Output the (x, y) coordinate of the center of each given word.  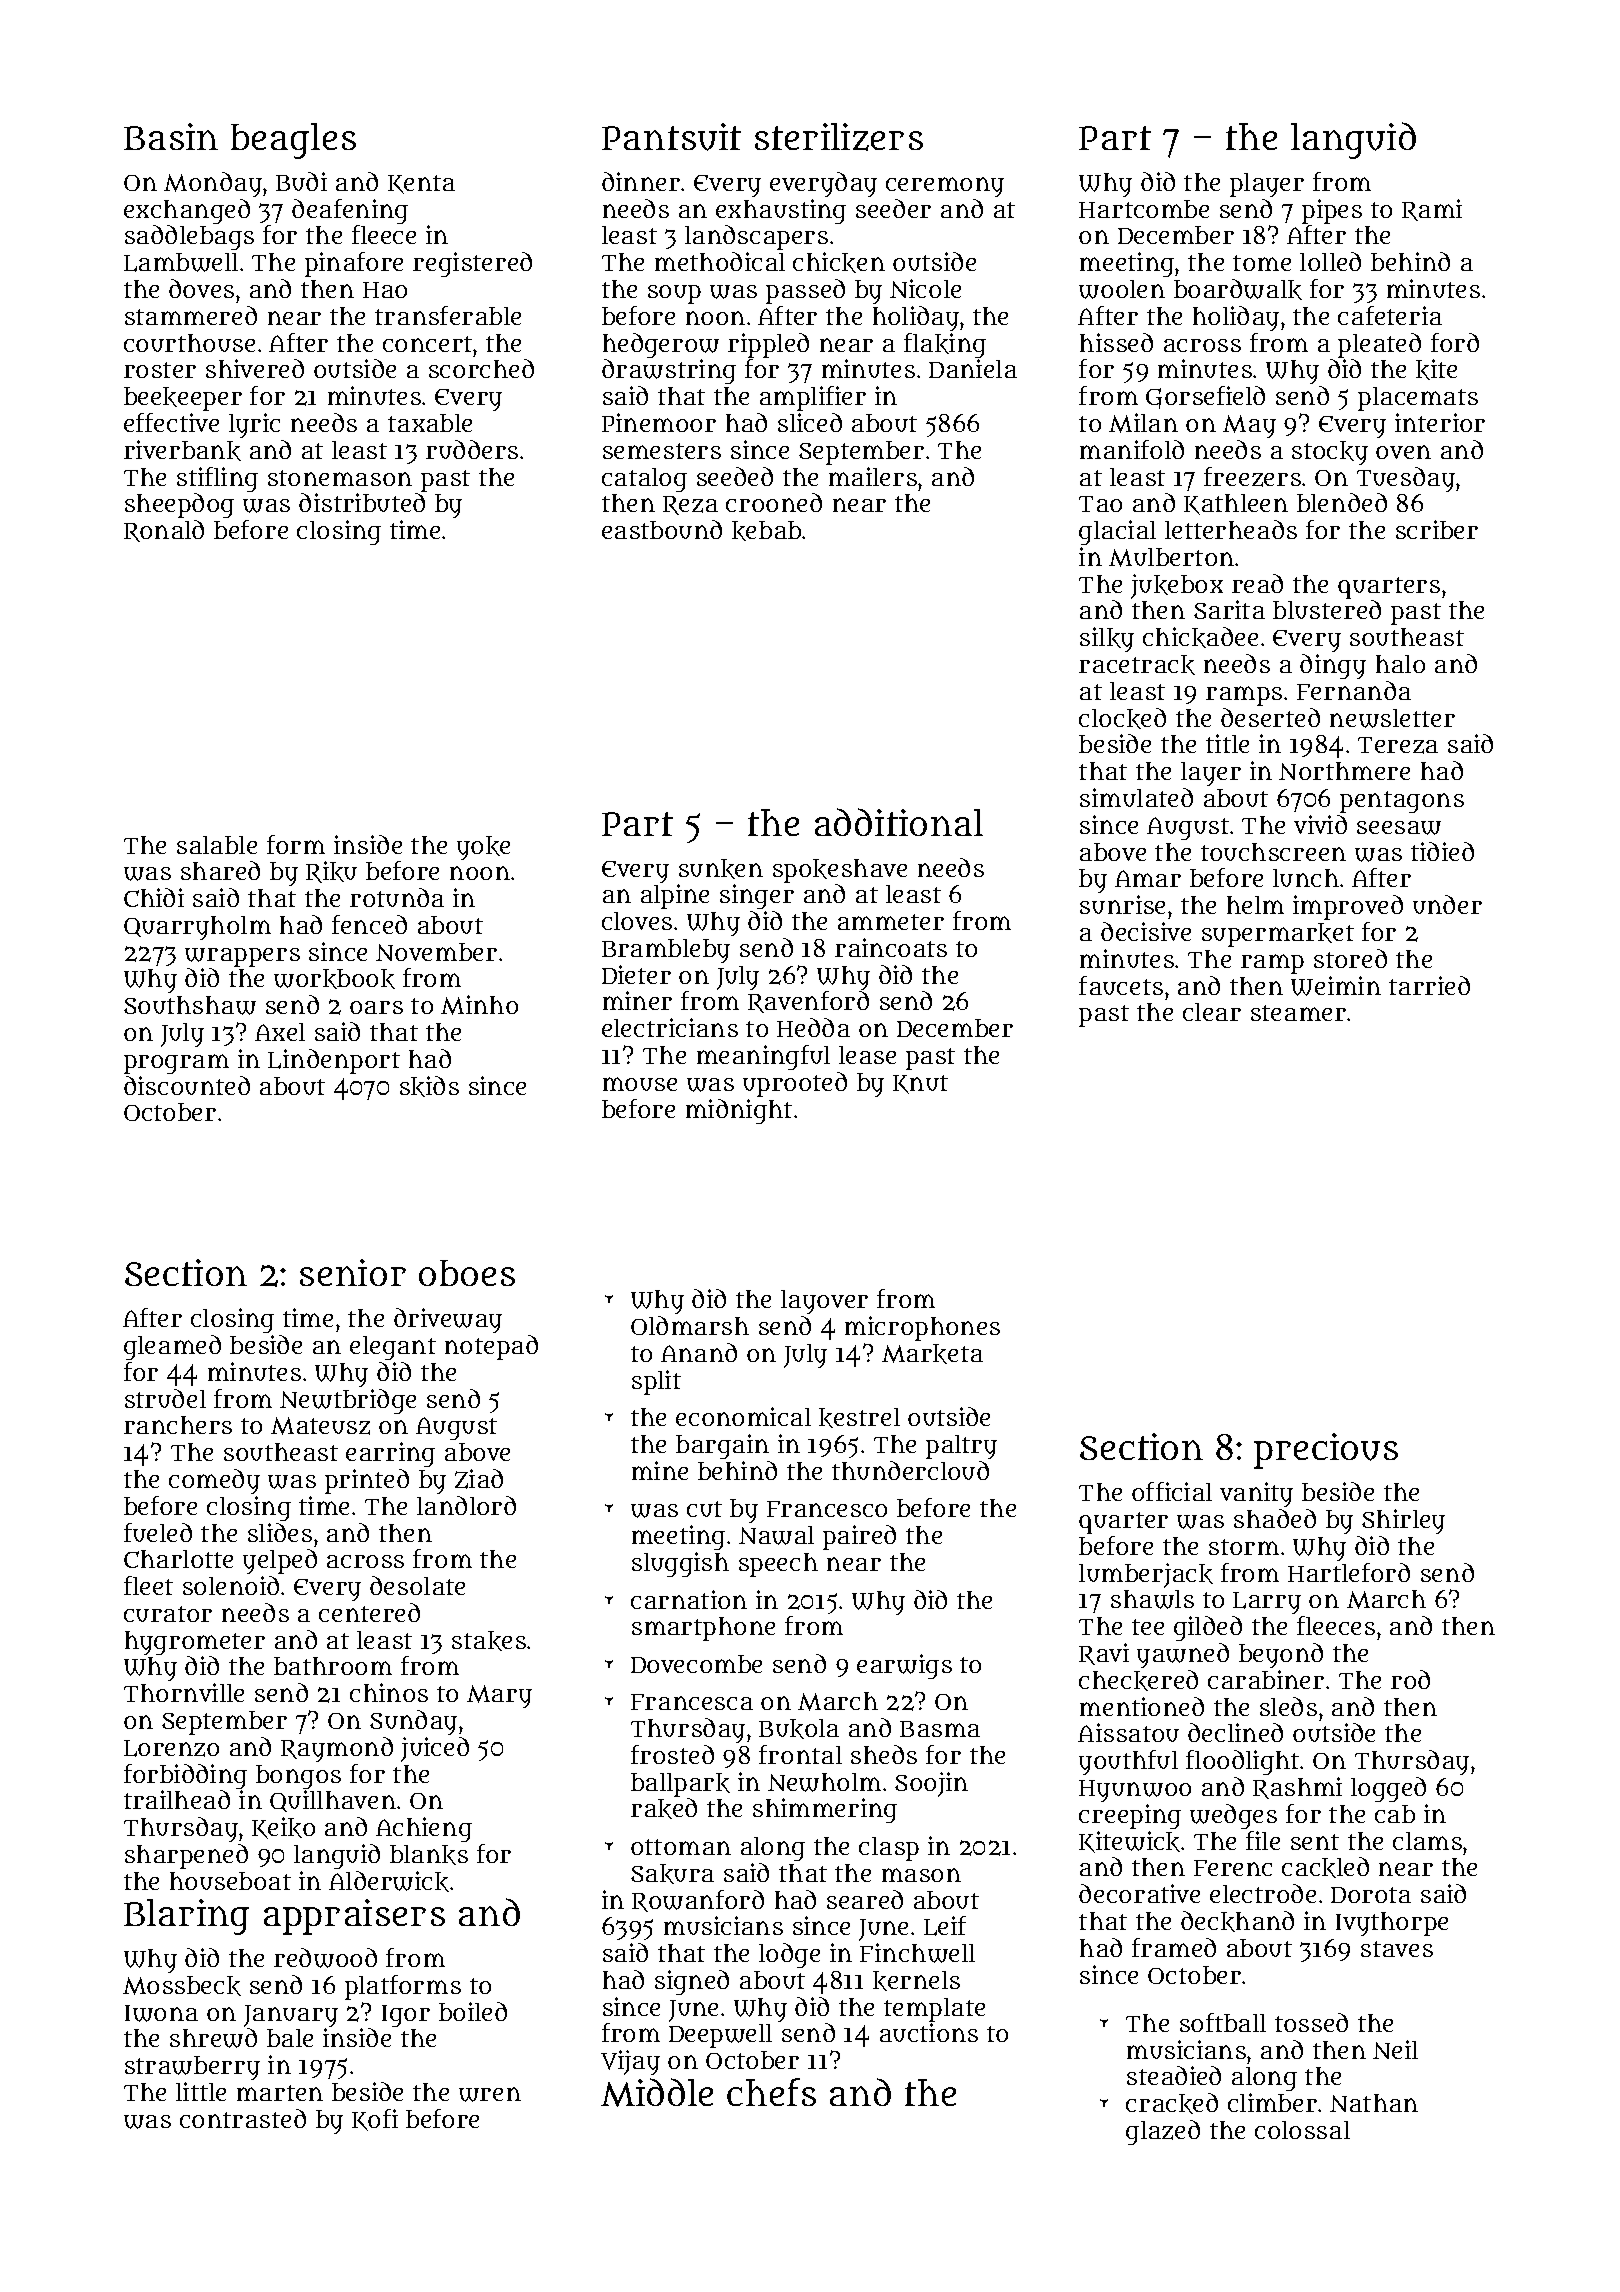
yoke (483, 848)
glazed (1163, 2132)
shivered (255, 368)
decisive (1146, 931)
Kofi (375, 2120)
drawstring (669, 371)
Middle (657, 2092)
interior (1440, 422)
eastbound (662, 529)
